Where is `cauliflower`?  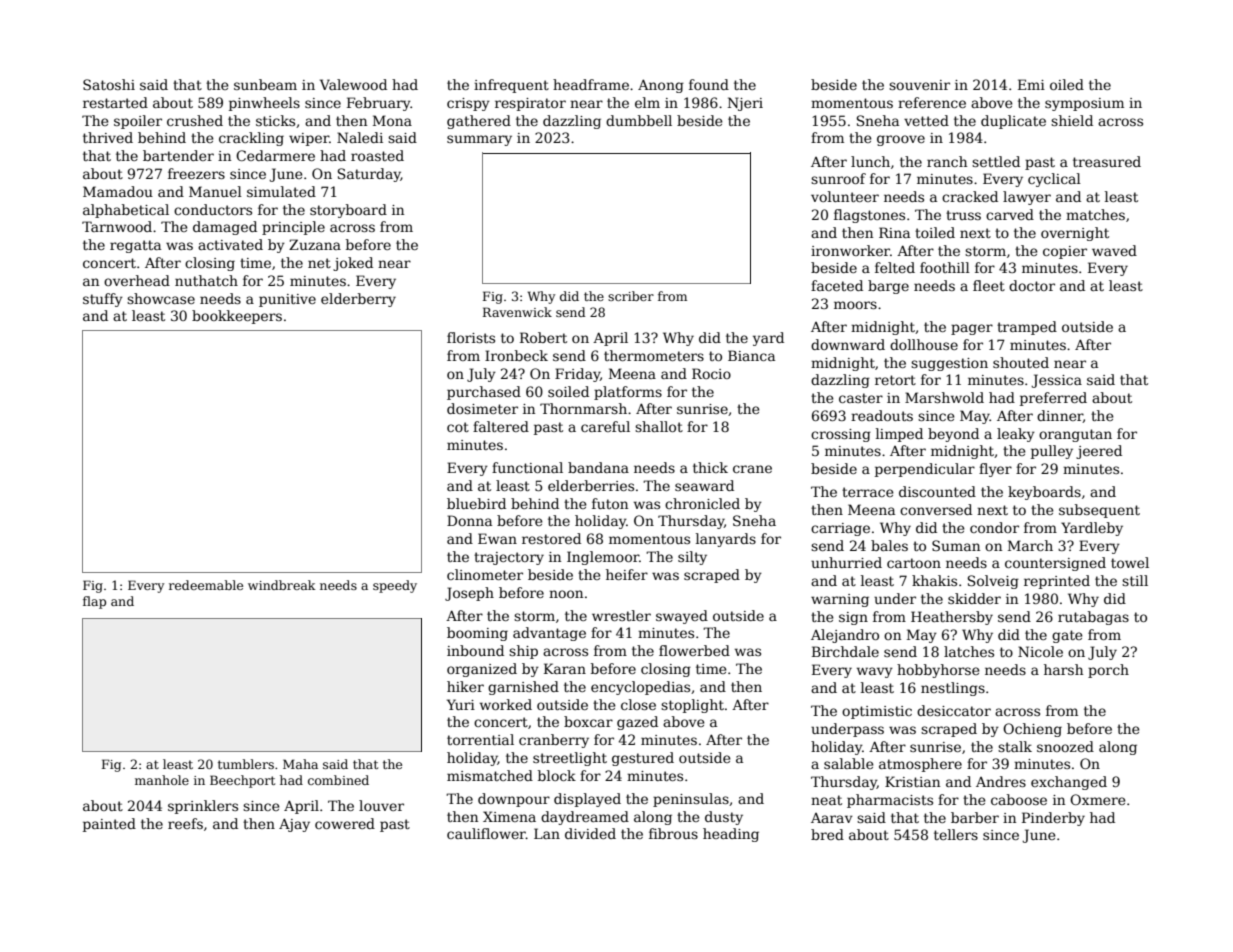
cauliflower is located at coordinates (486, 833).
